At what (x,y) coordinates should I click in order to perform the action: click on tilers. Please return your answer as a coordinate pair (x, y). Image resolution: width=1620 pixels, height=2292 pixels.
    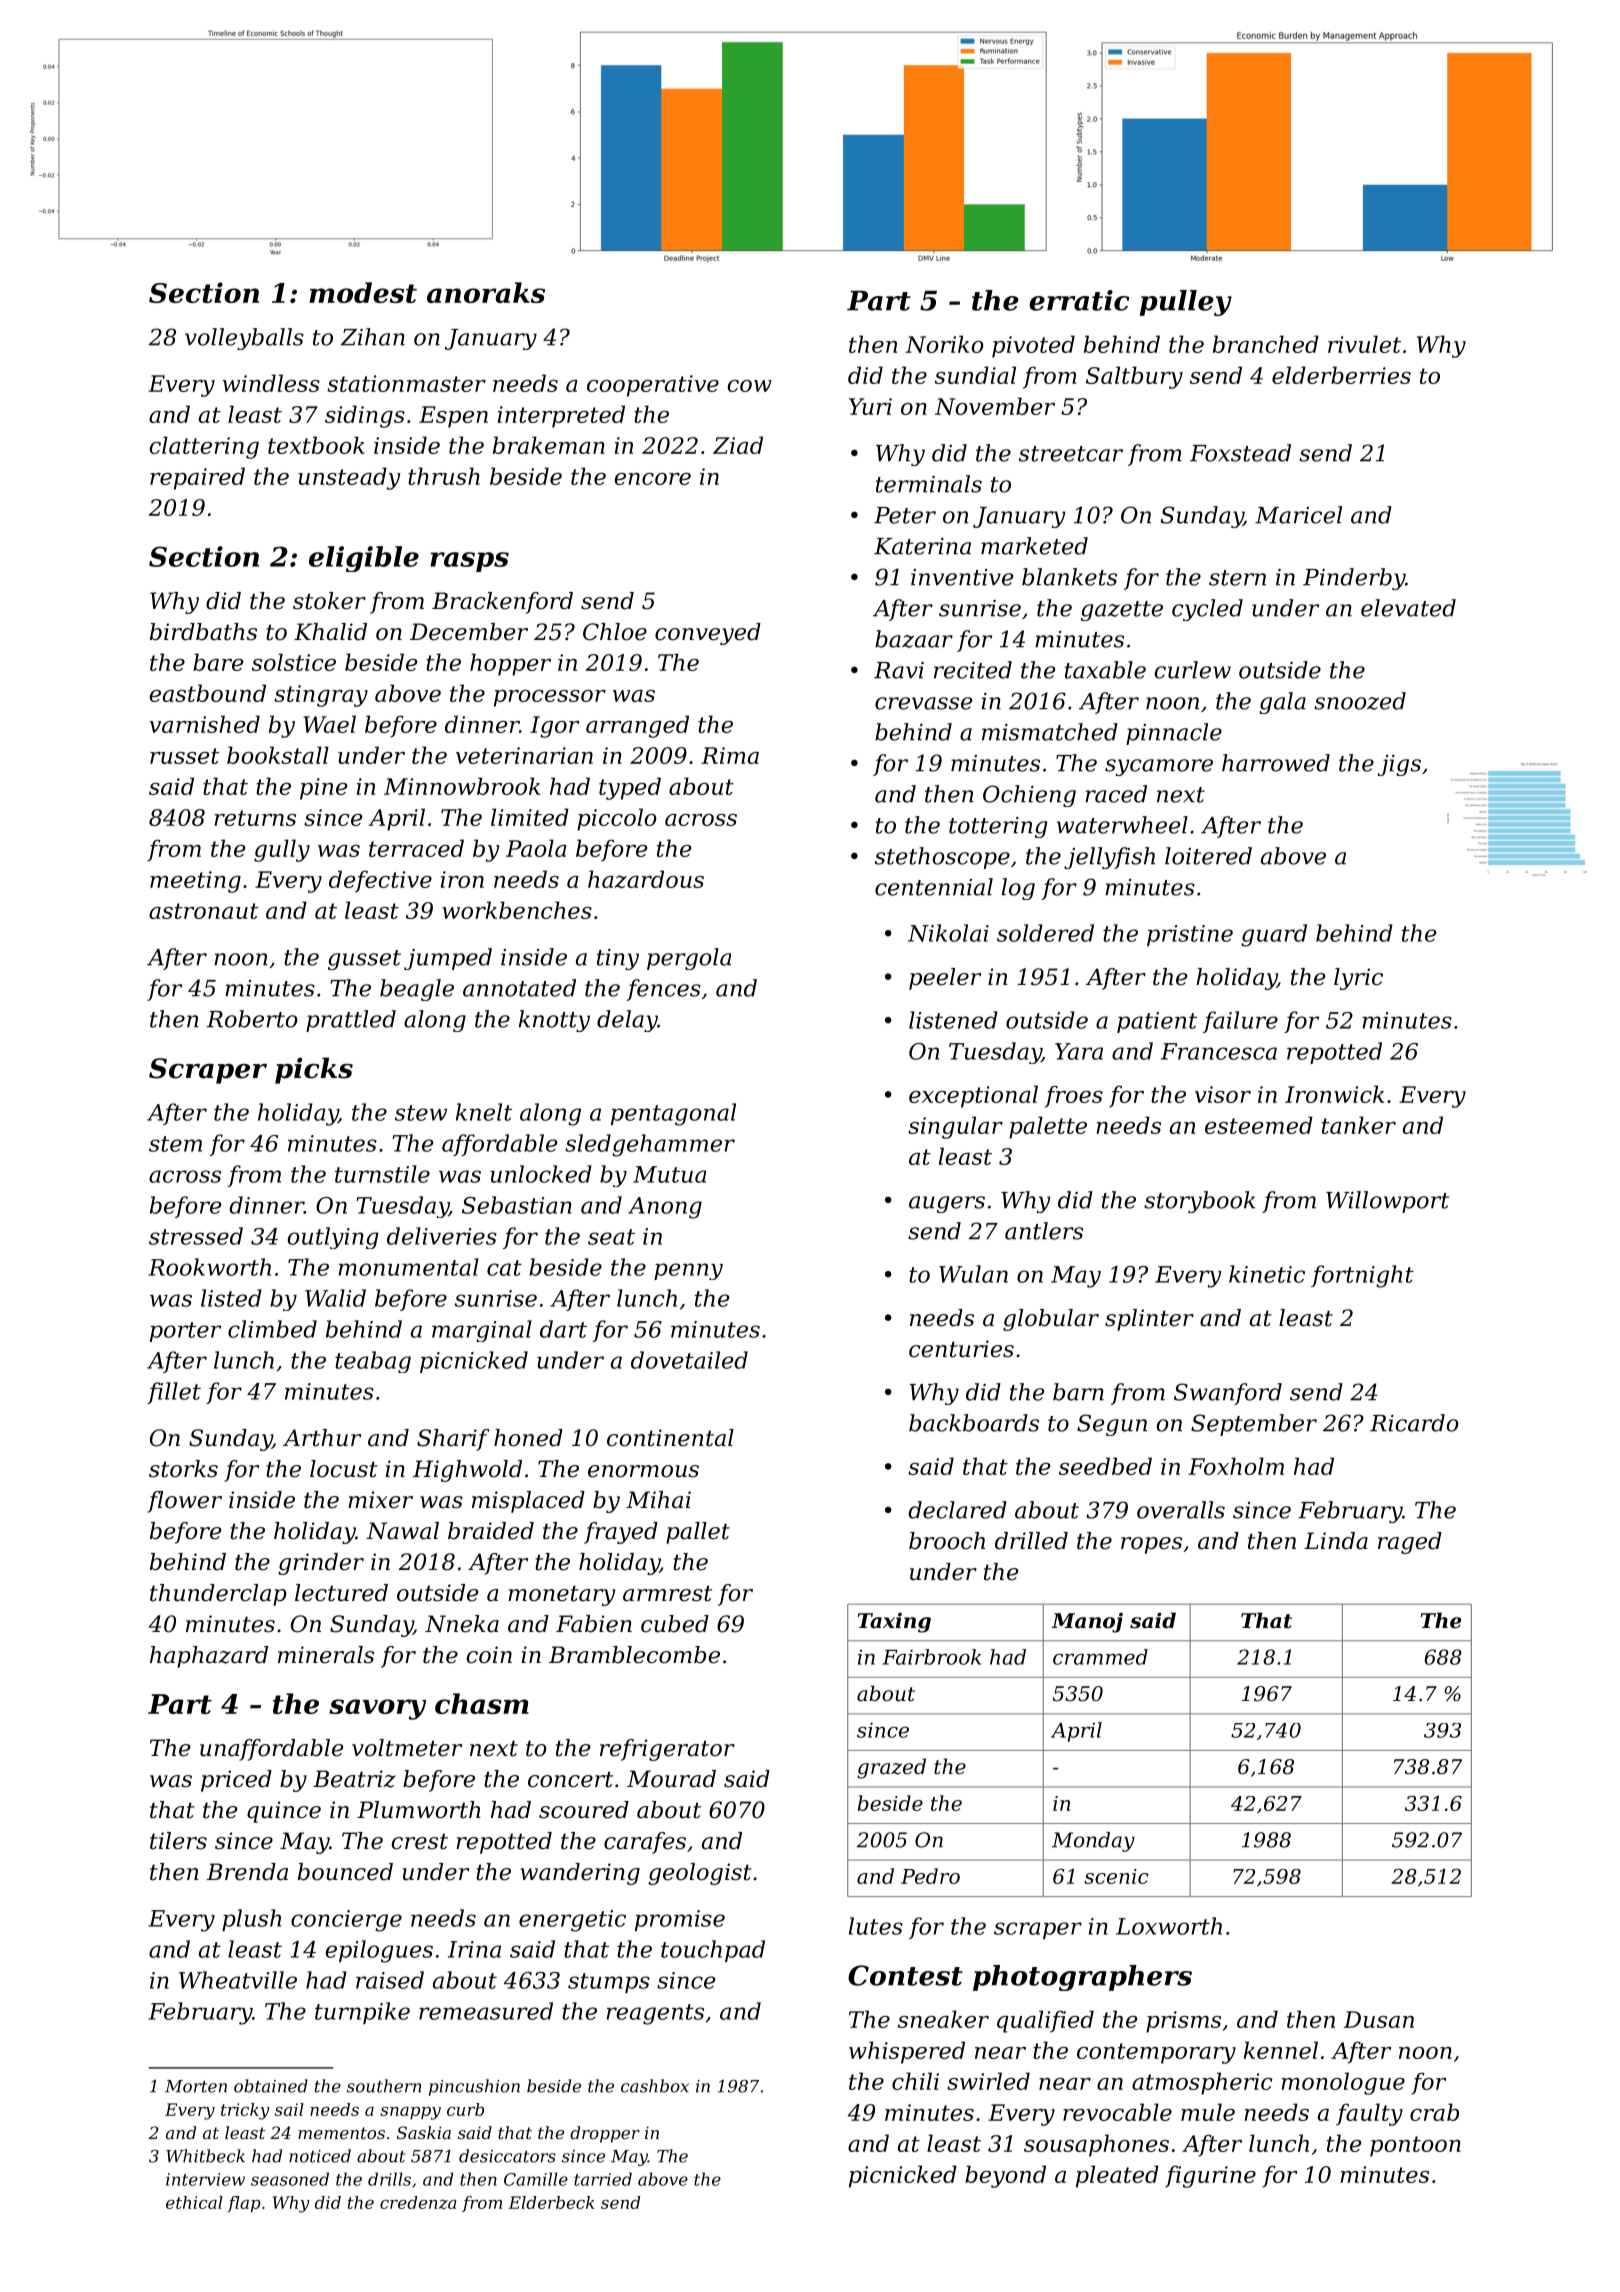
    Looking at the image, I should click on (178, 1841).
